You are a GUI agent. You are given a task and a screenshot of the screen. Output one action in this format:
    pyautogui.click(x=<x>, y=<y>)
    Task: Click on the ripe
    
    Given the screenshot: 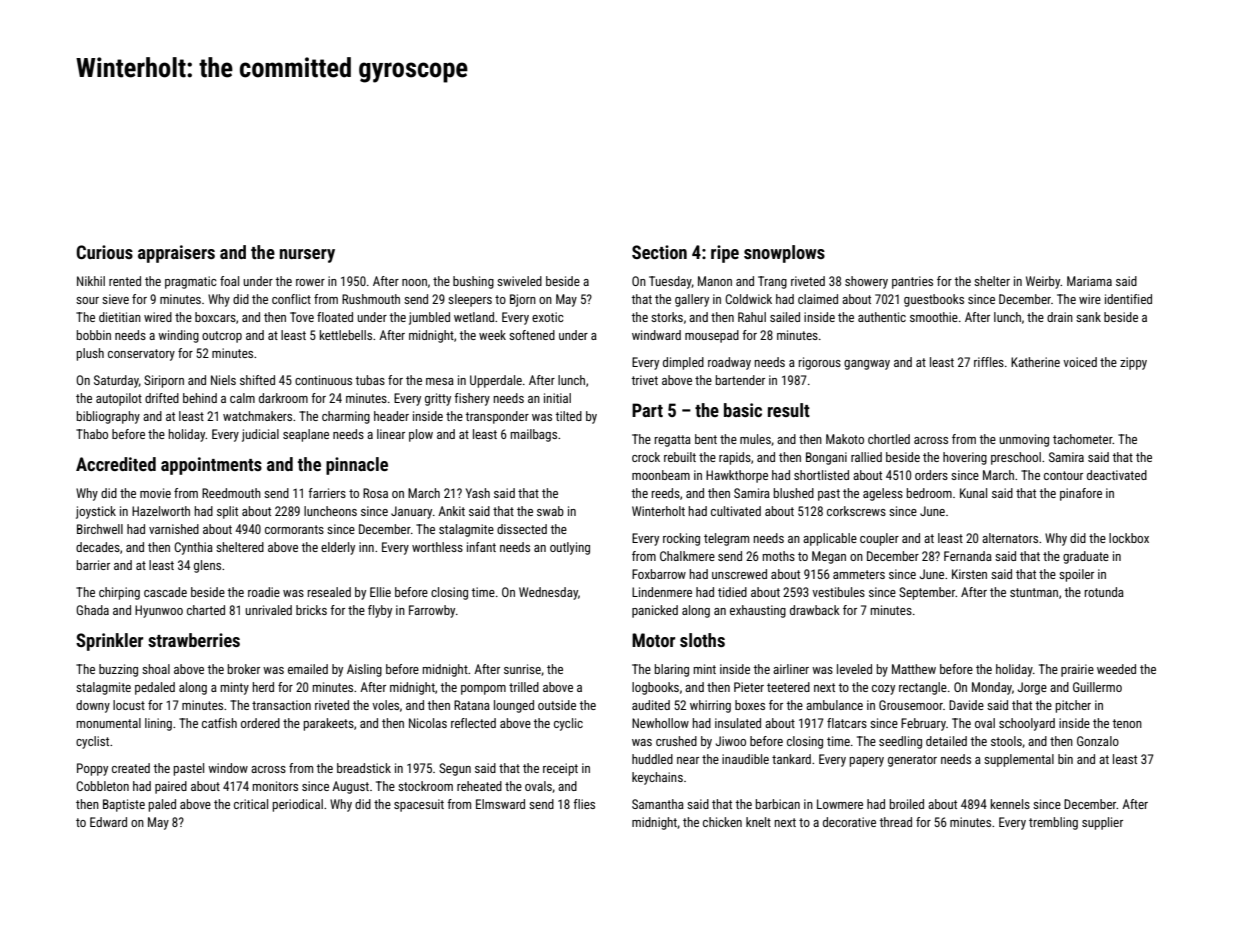 What is the action you would take?
    pyautogui.click(x=725, y=254)
